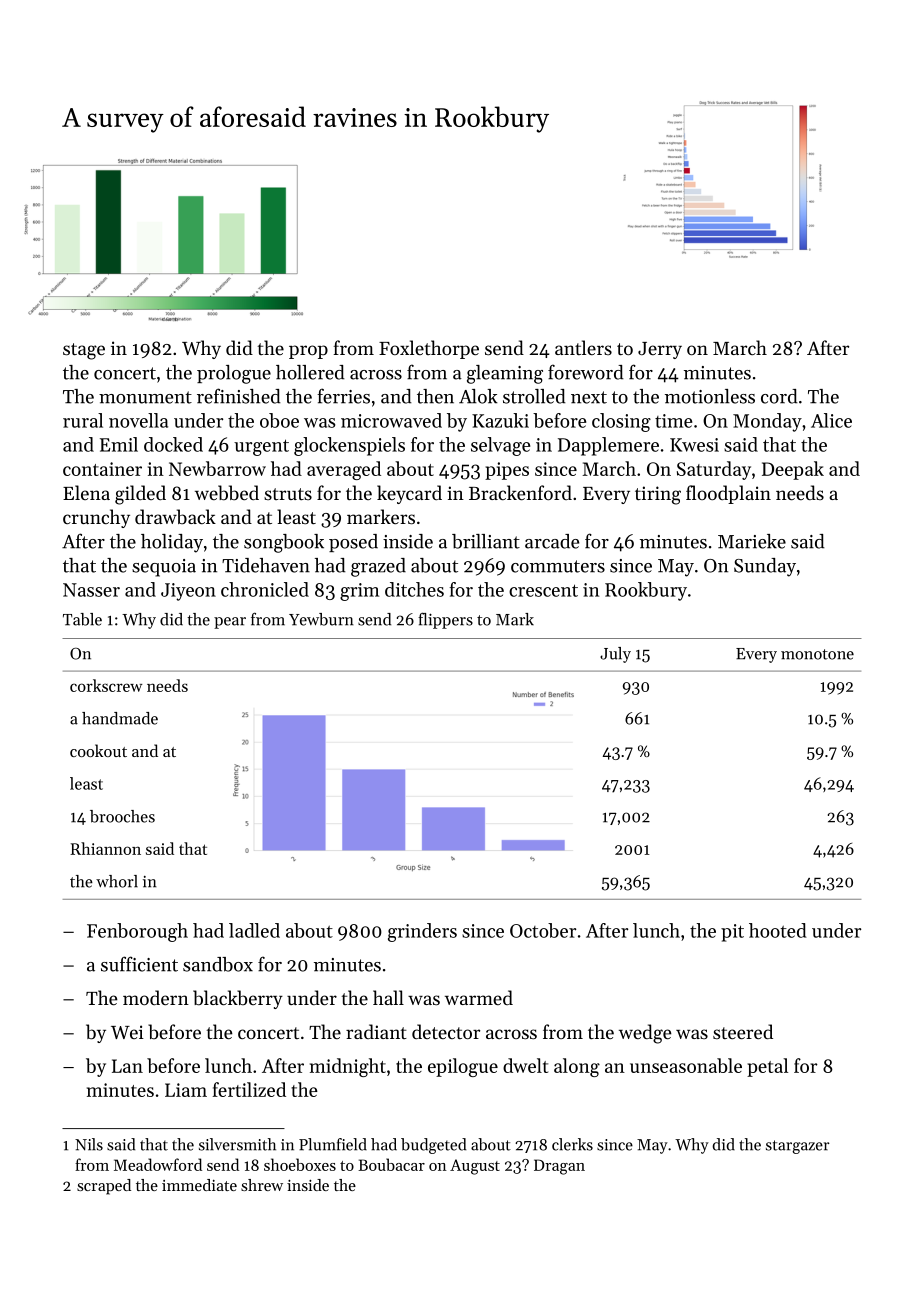 Image resolution: width=924 pixels, height=1314 pixels. Describe the element at coordinates (500, 420) in the screenshot. I see `Kazuki` at that location.
